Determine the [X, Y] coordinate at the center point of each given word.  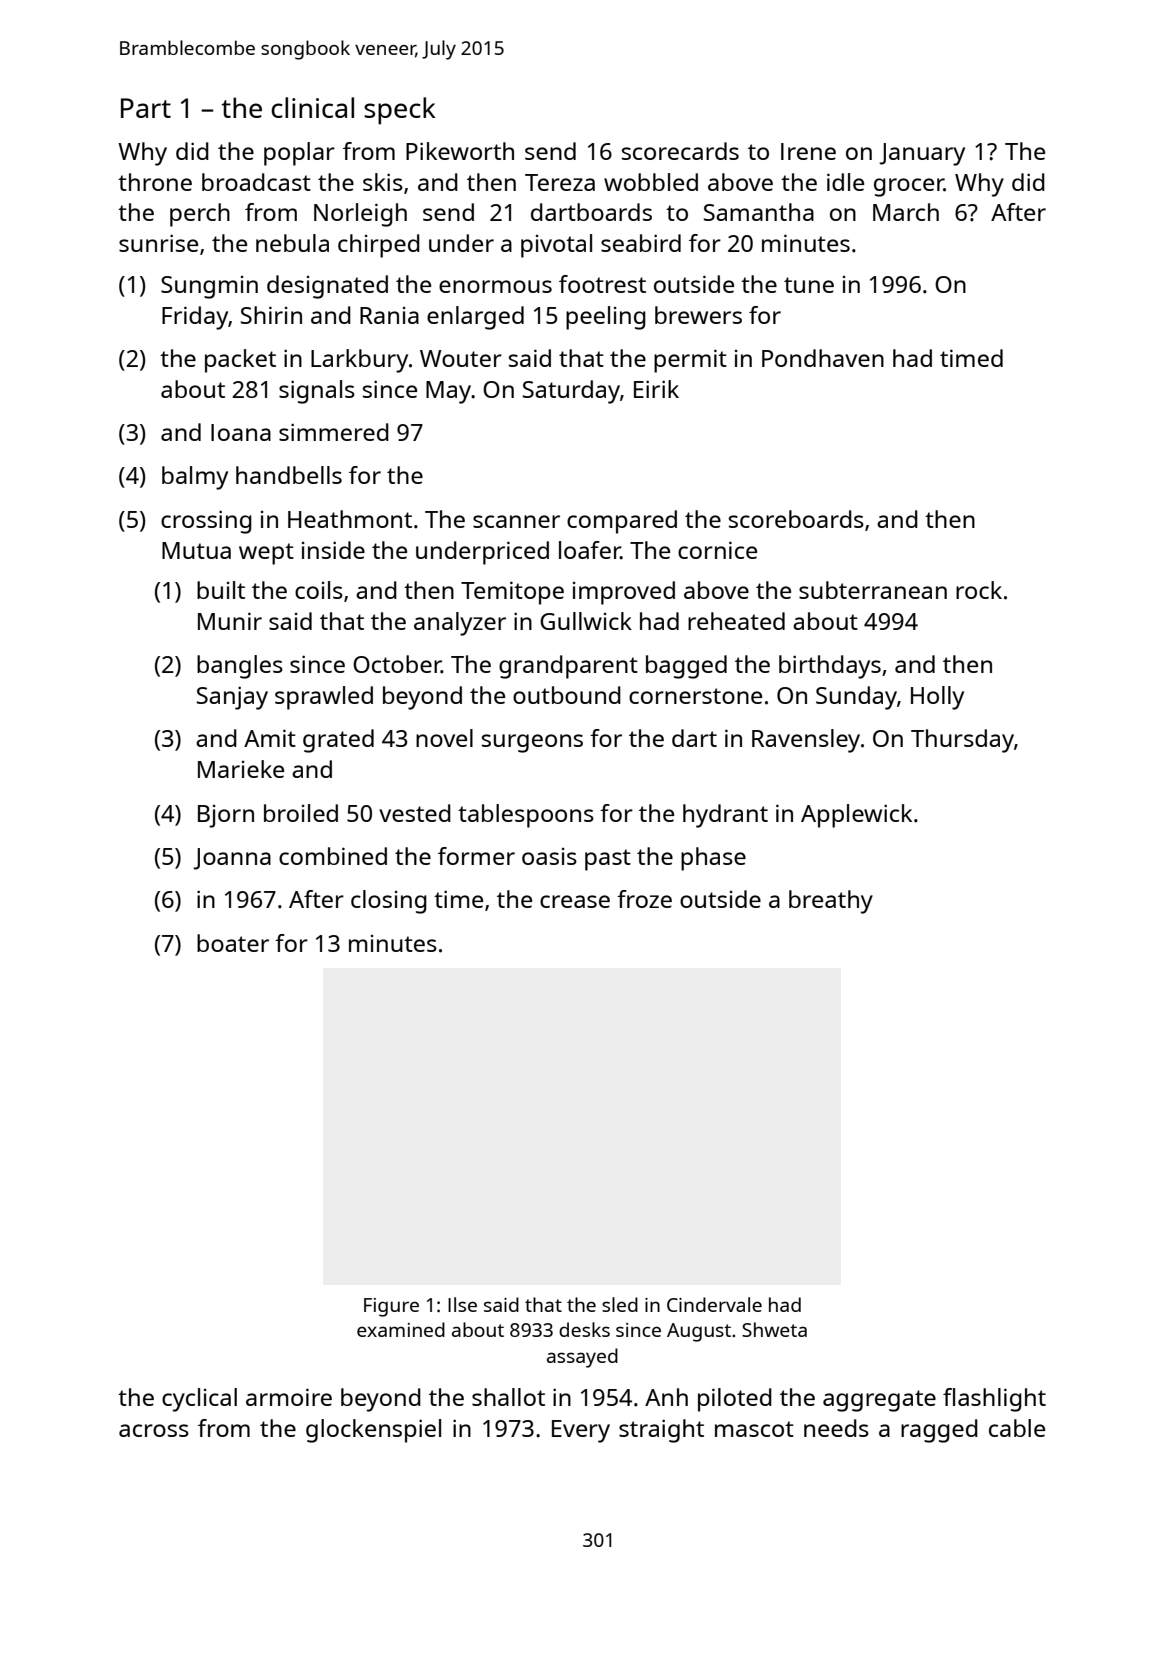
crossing [206, 522]
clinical [312, 107]
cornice [717, 550]
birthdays [830, 667]
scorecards [680, 151]
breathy [831, 902]
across [154, 1430]
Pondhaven [823, 358]
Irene [808, 151]
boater [233, 943]
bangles [240, 667]
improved [624, 593]
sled [620, 1304]
